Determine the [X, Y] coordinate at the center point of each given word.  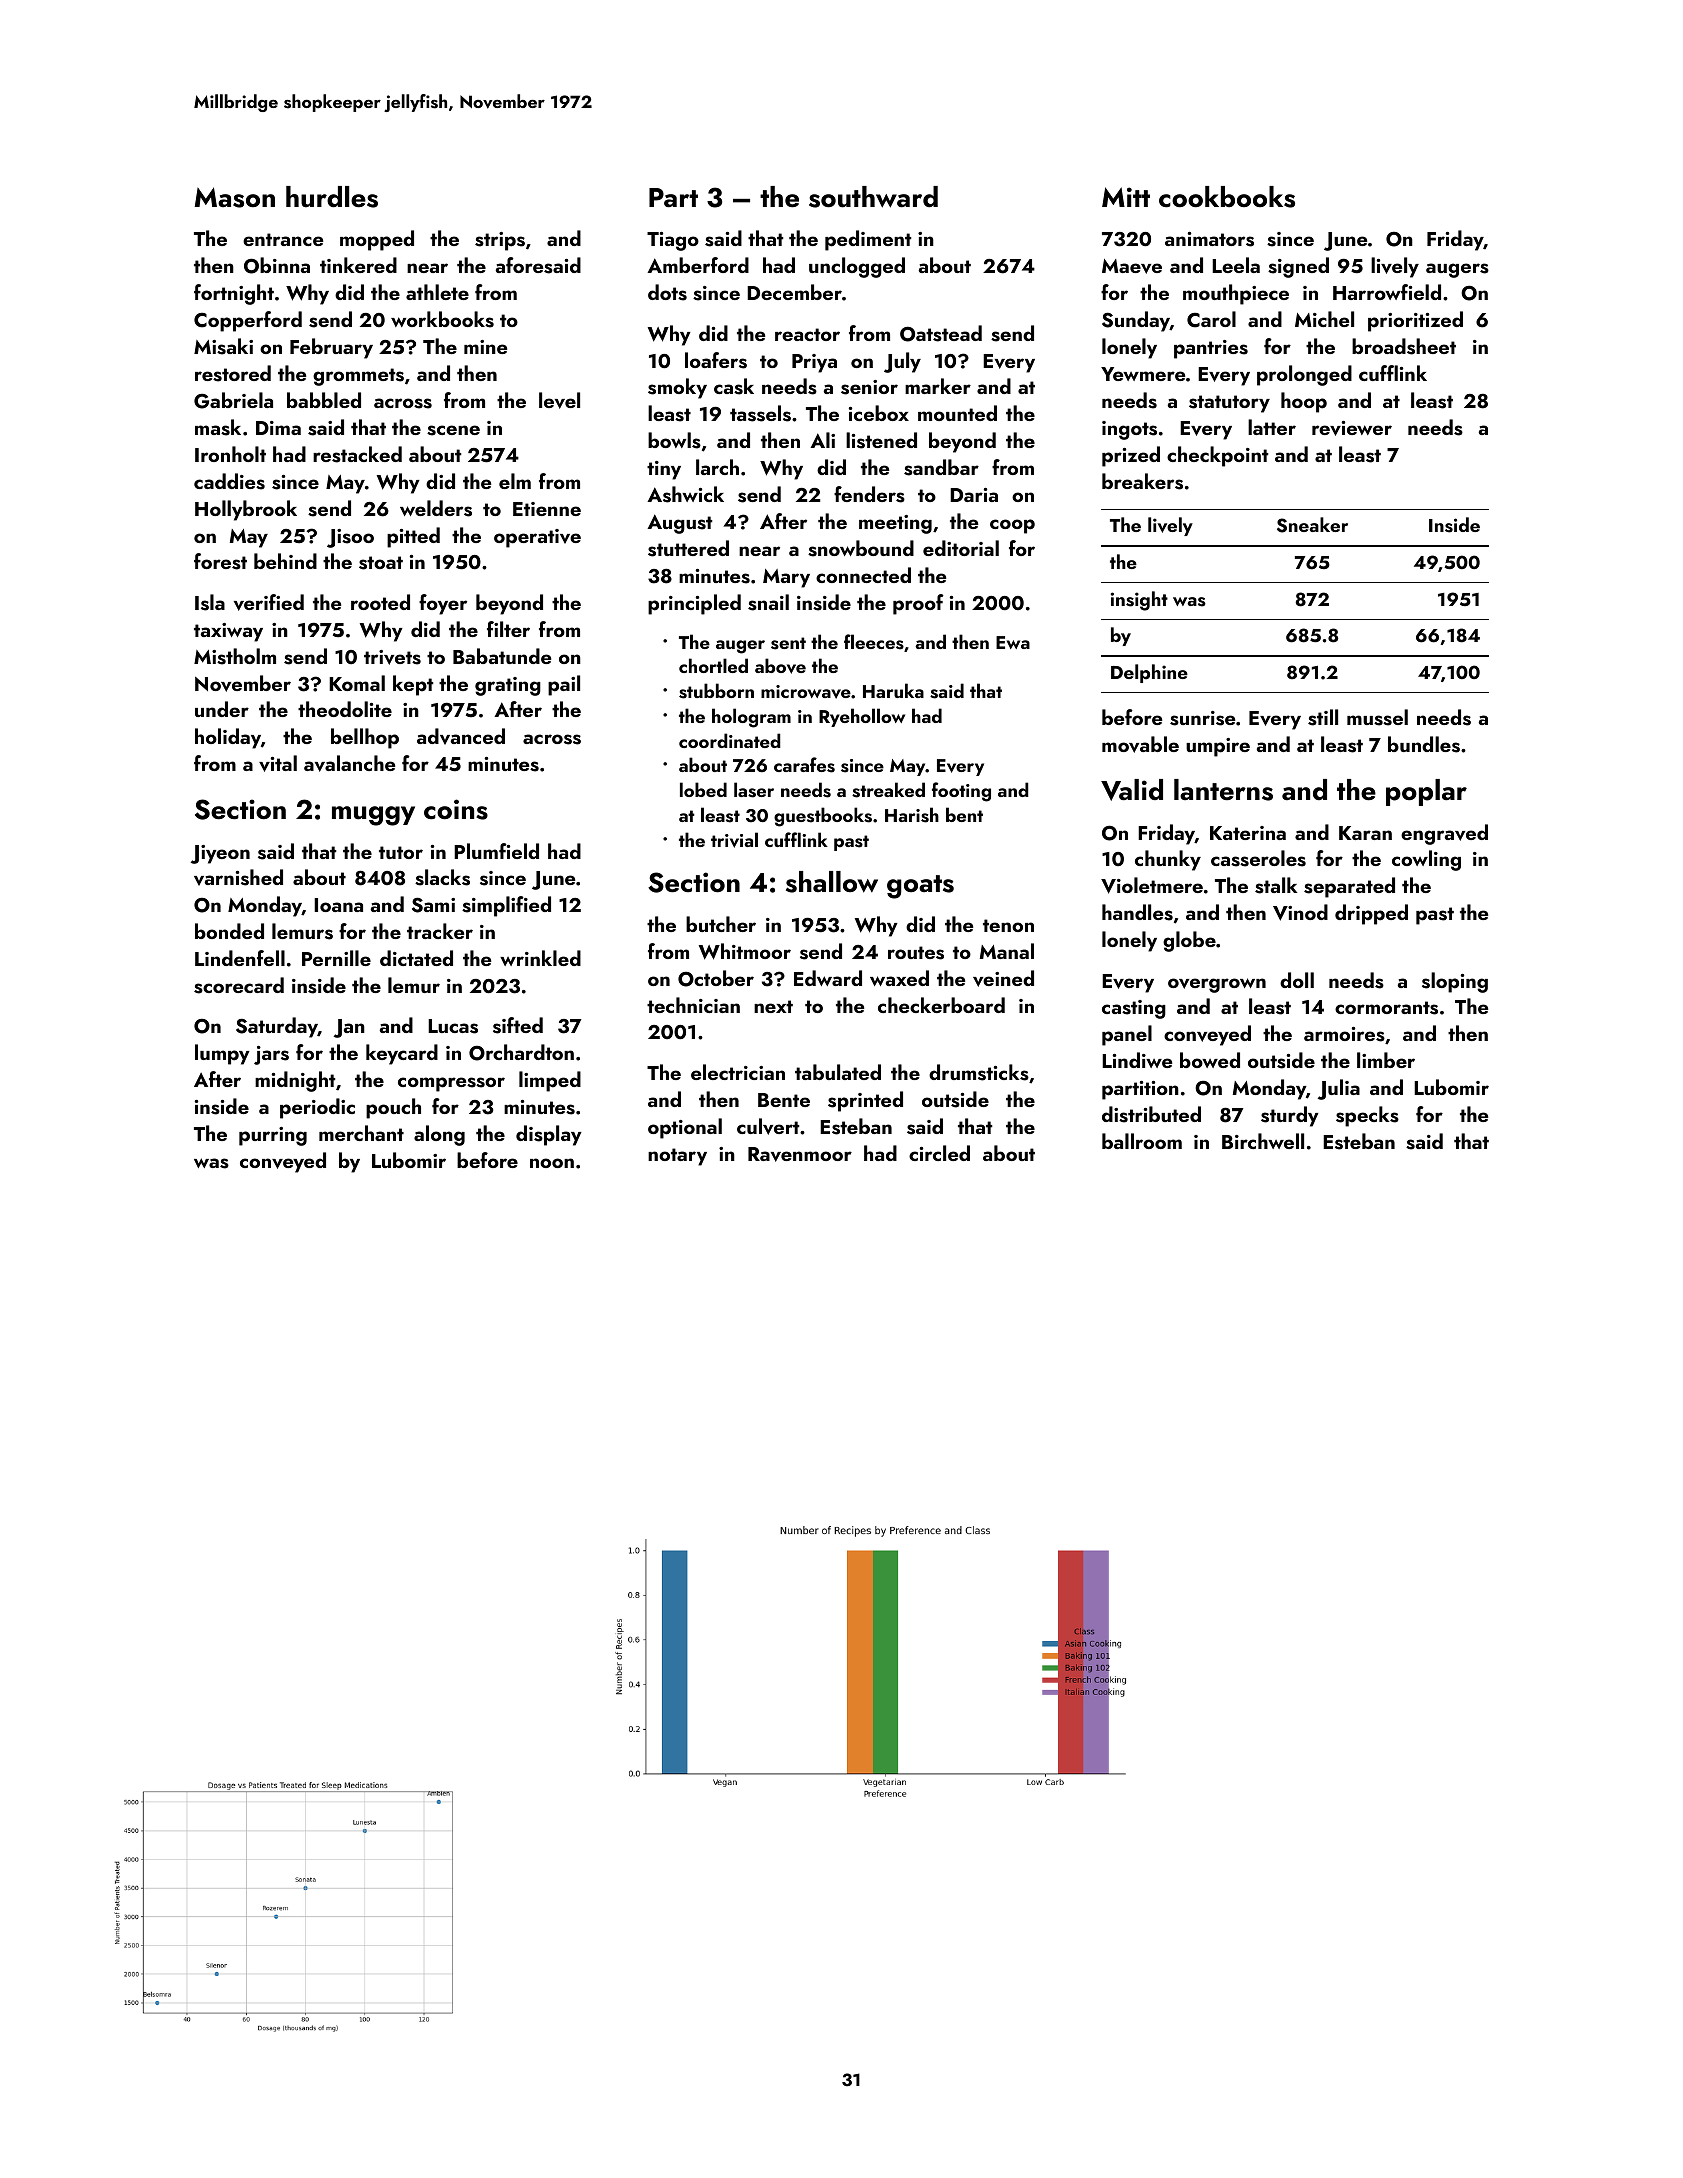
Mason [234, 197]
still [1323, 717]
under [222, 709]
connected [863, 575]
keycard [402, 1054]
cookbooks [1227, 197]
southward [873, 197]
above [780, 666]
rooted [380, 602]
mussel [1377, 717]
